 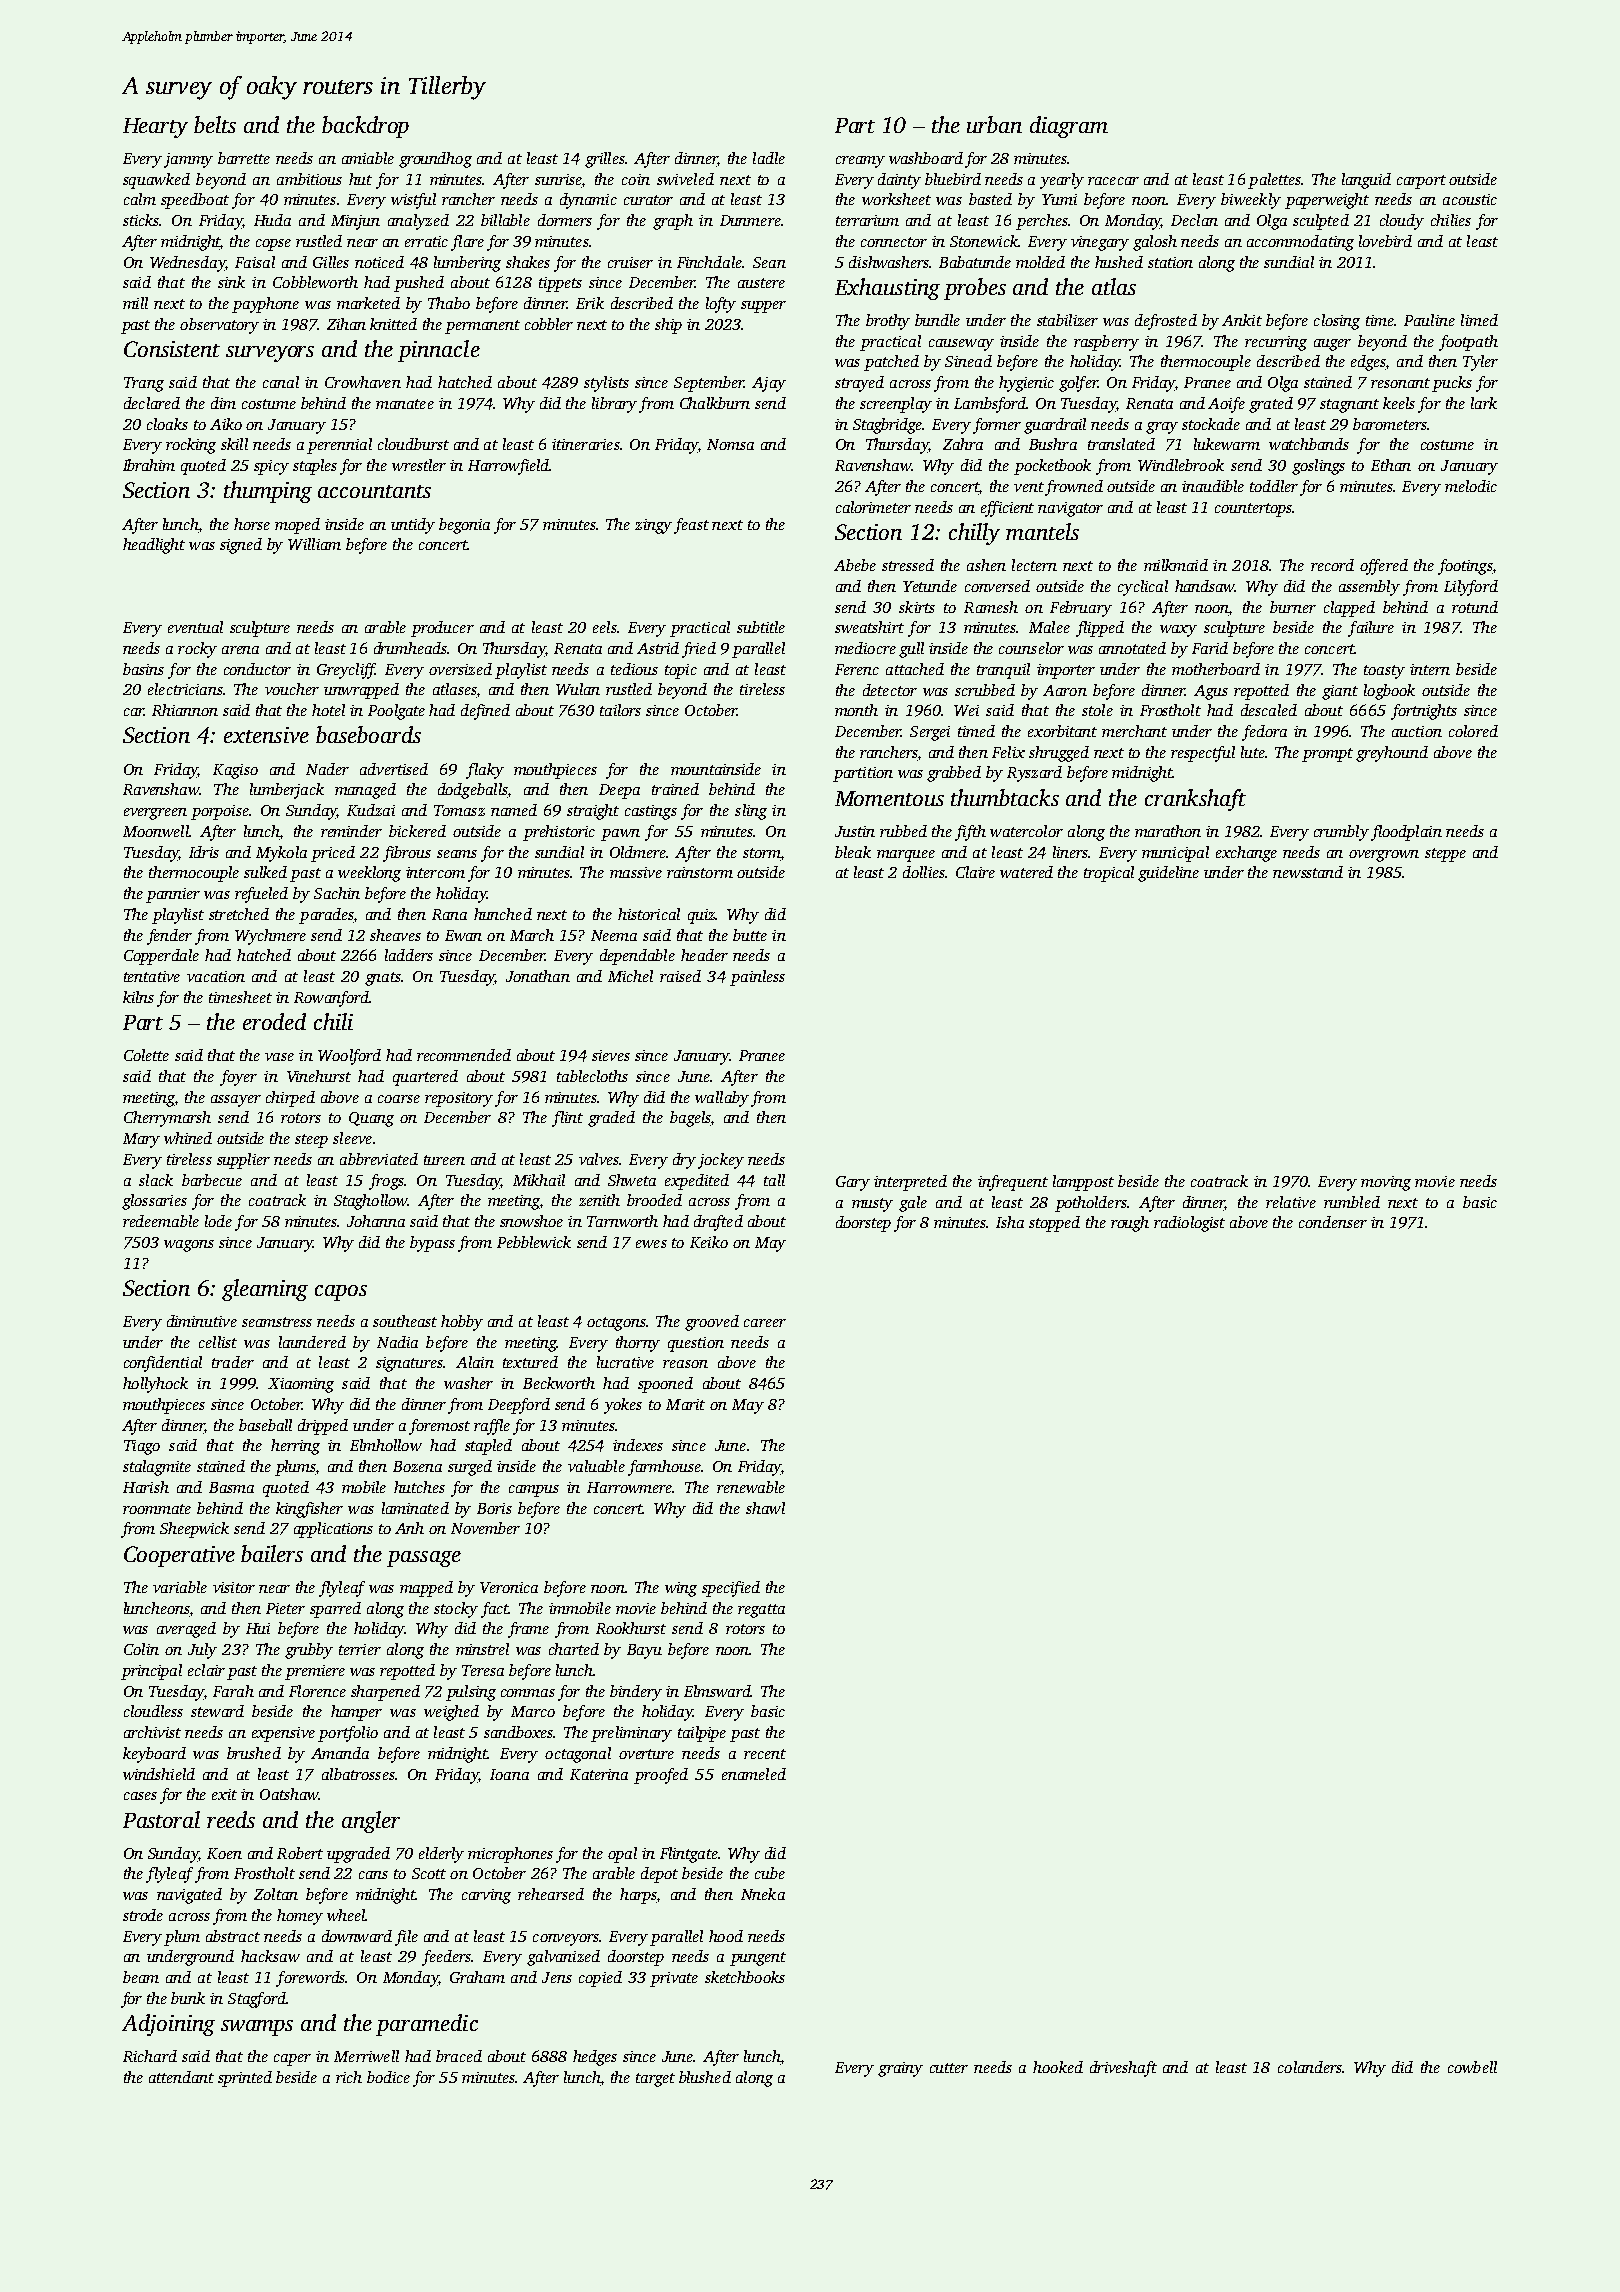 I want to click on payphone, so click(x=265, y=305).
